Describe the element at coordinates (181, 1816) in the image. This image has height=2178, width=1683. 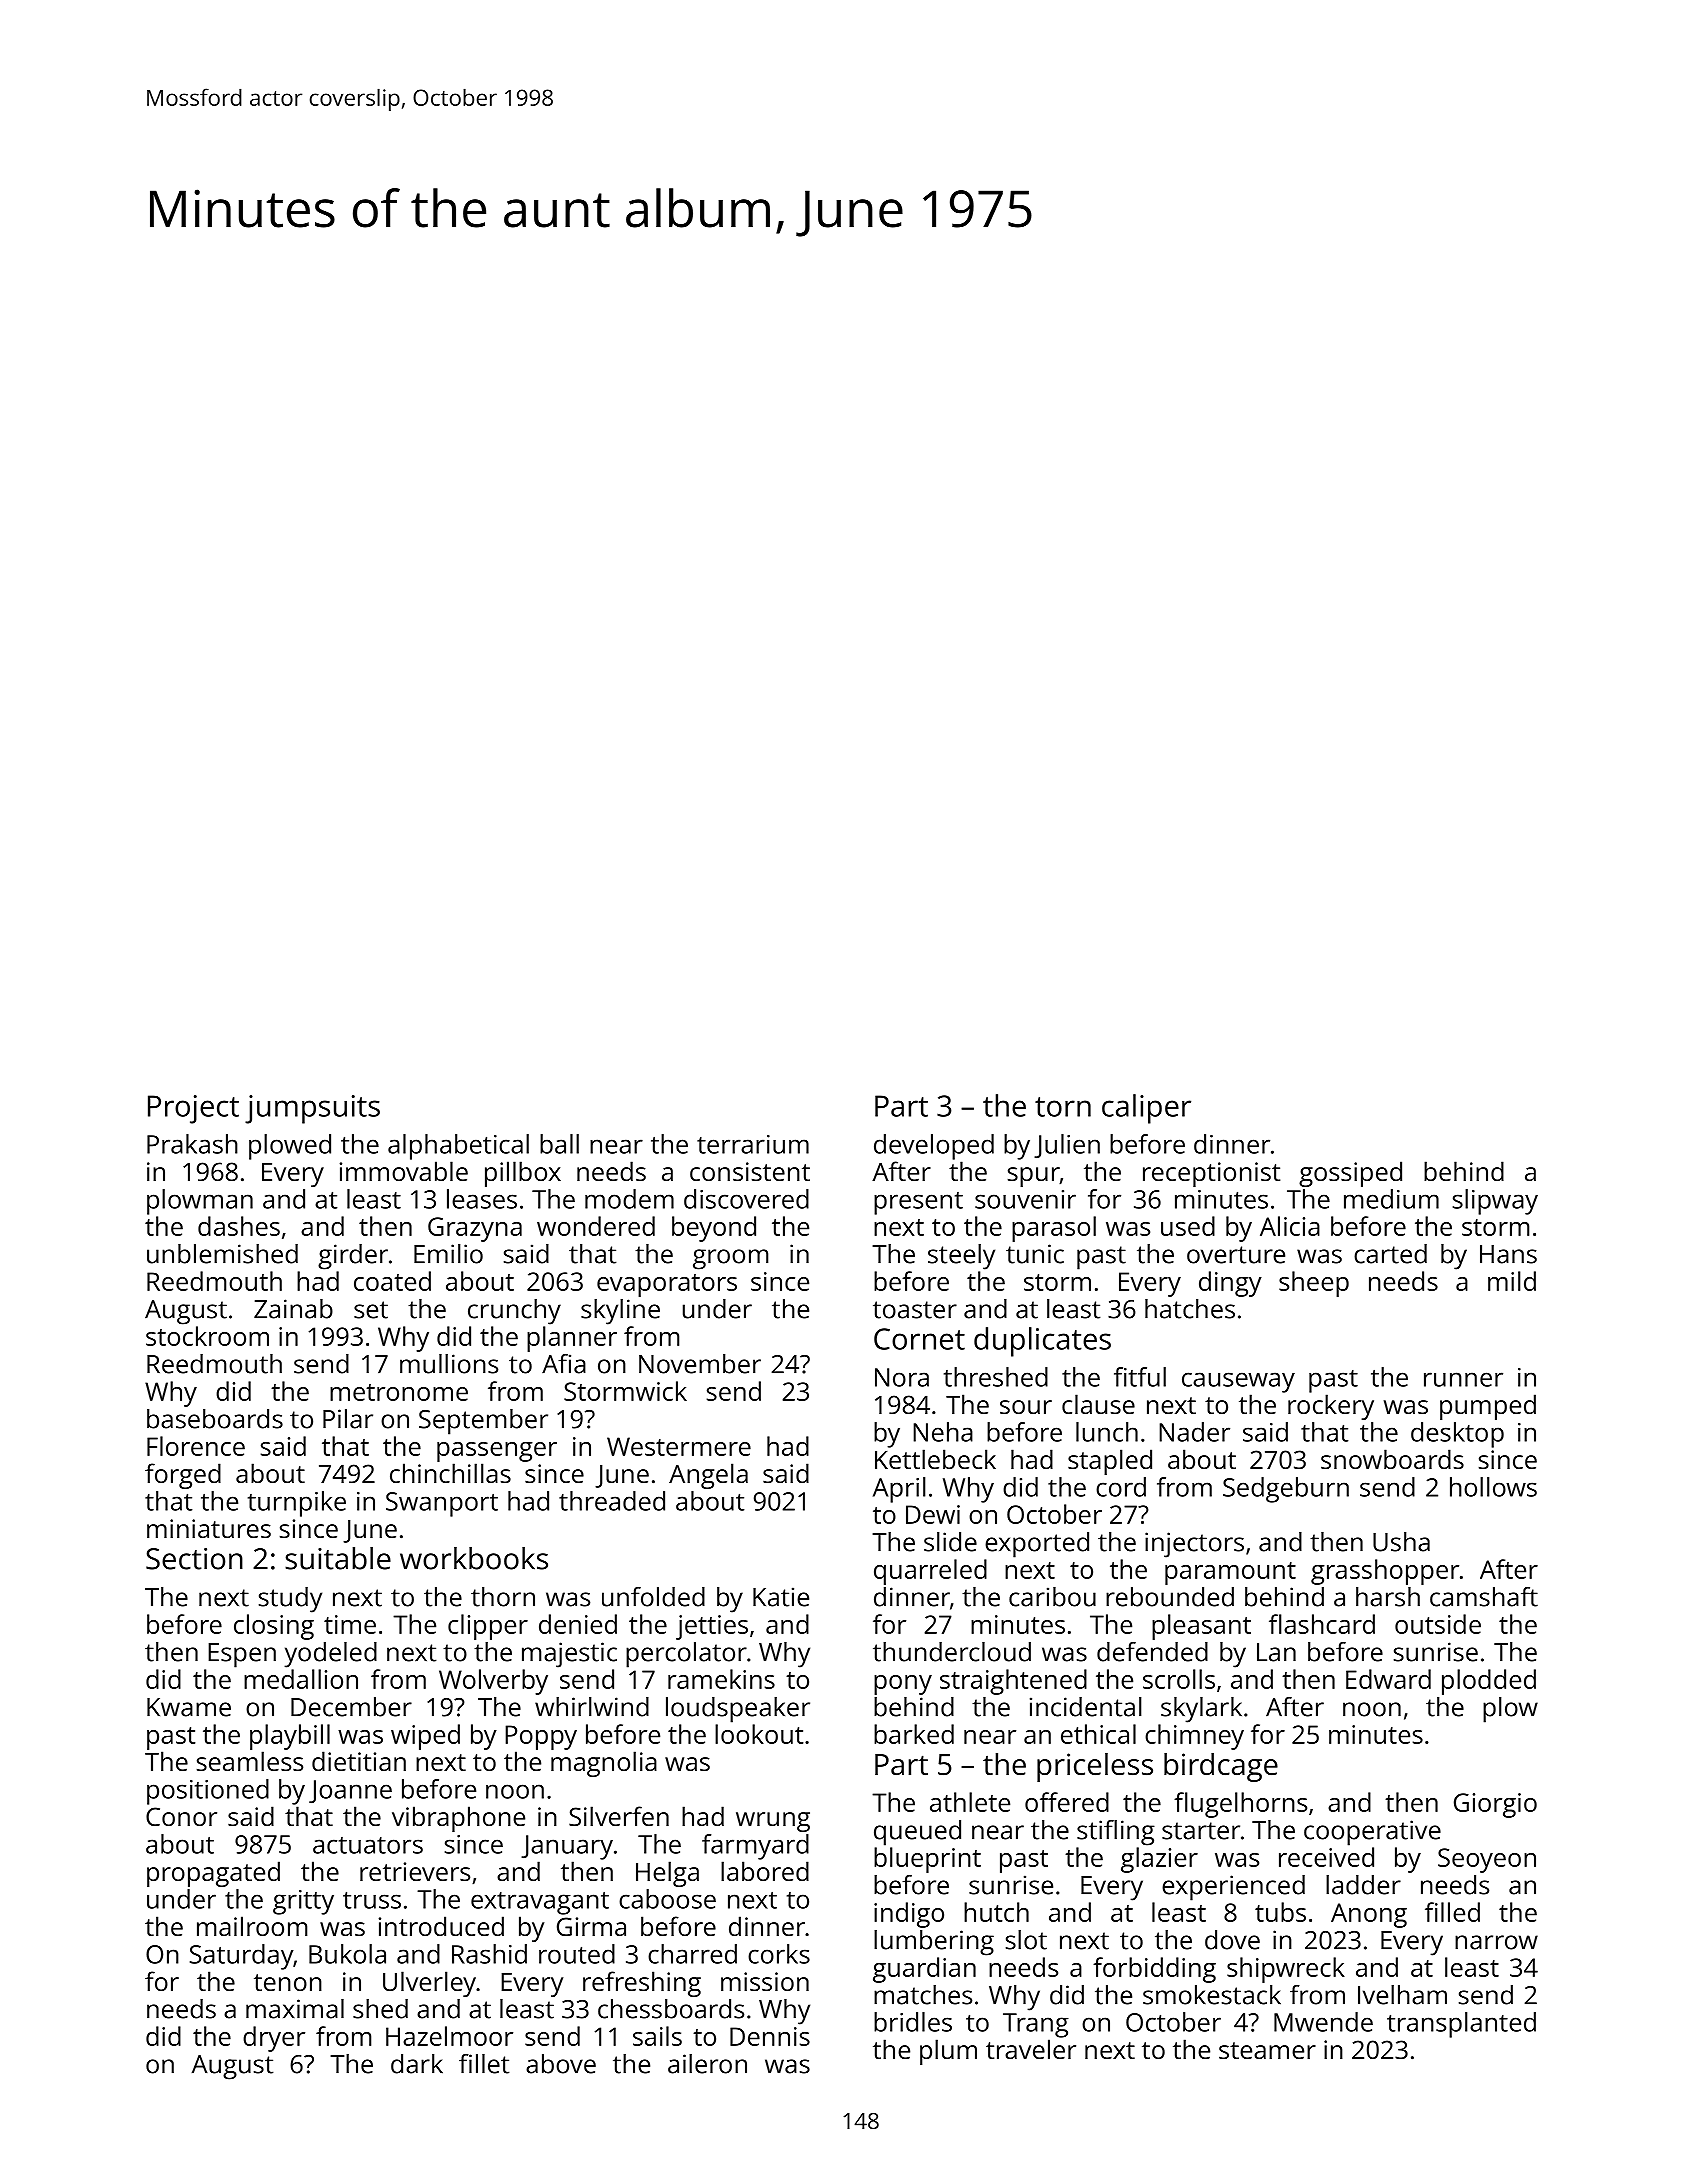
I see `Conor` at that location.
